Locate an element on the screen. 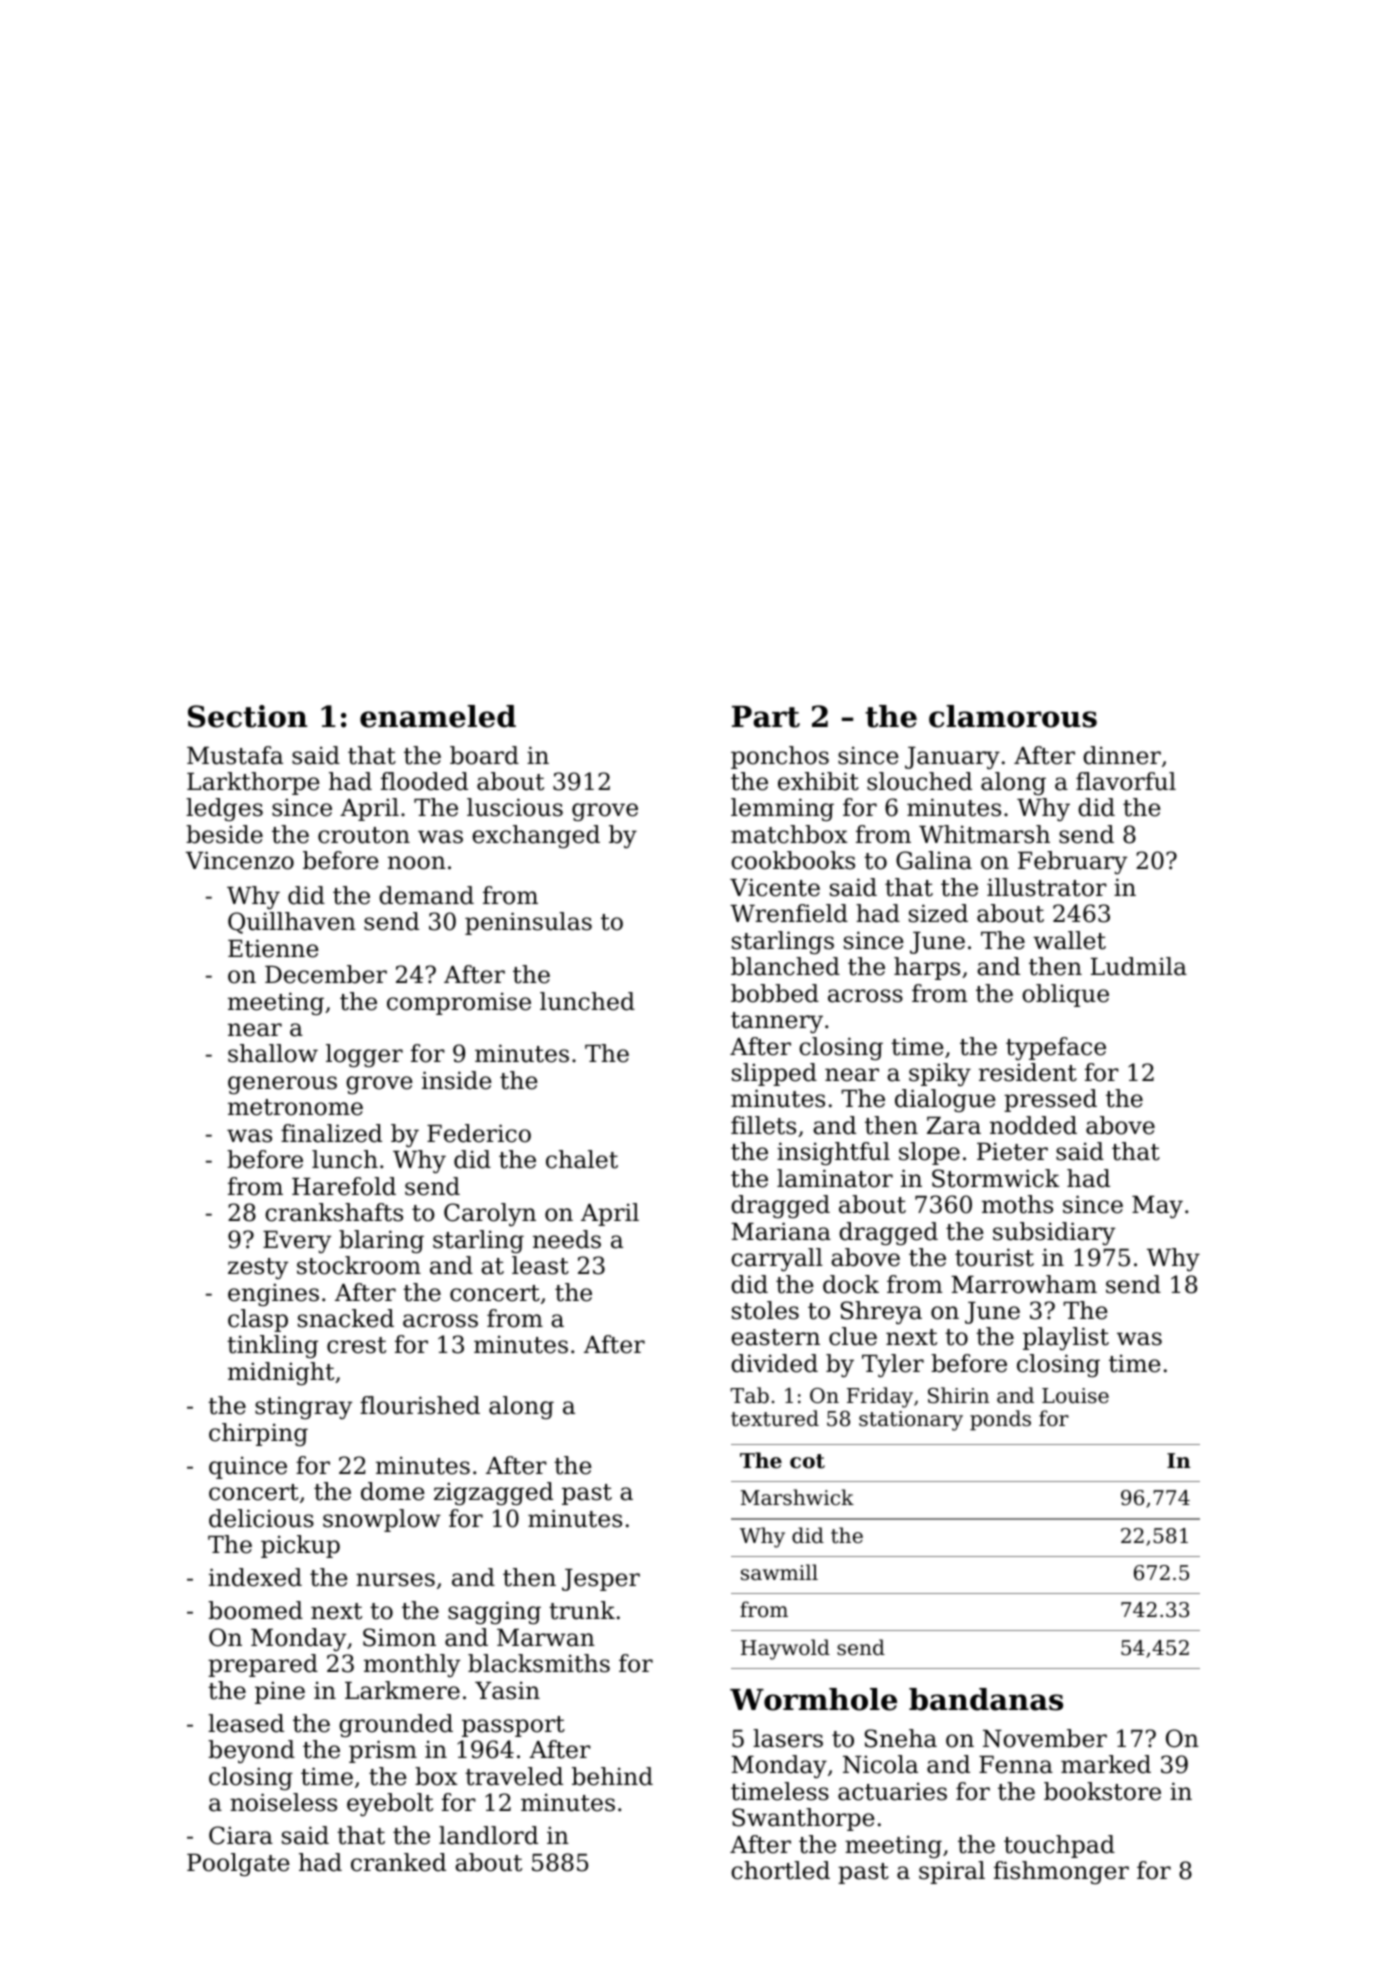 This screenshot has width=1386, height=1969. chortled is located at coordinates (780, 1870).
